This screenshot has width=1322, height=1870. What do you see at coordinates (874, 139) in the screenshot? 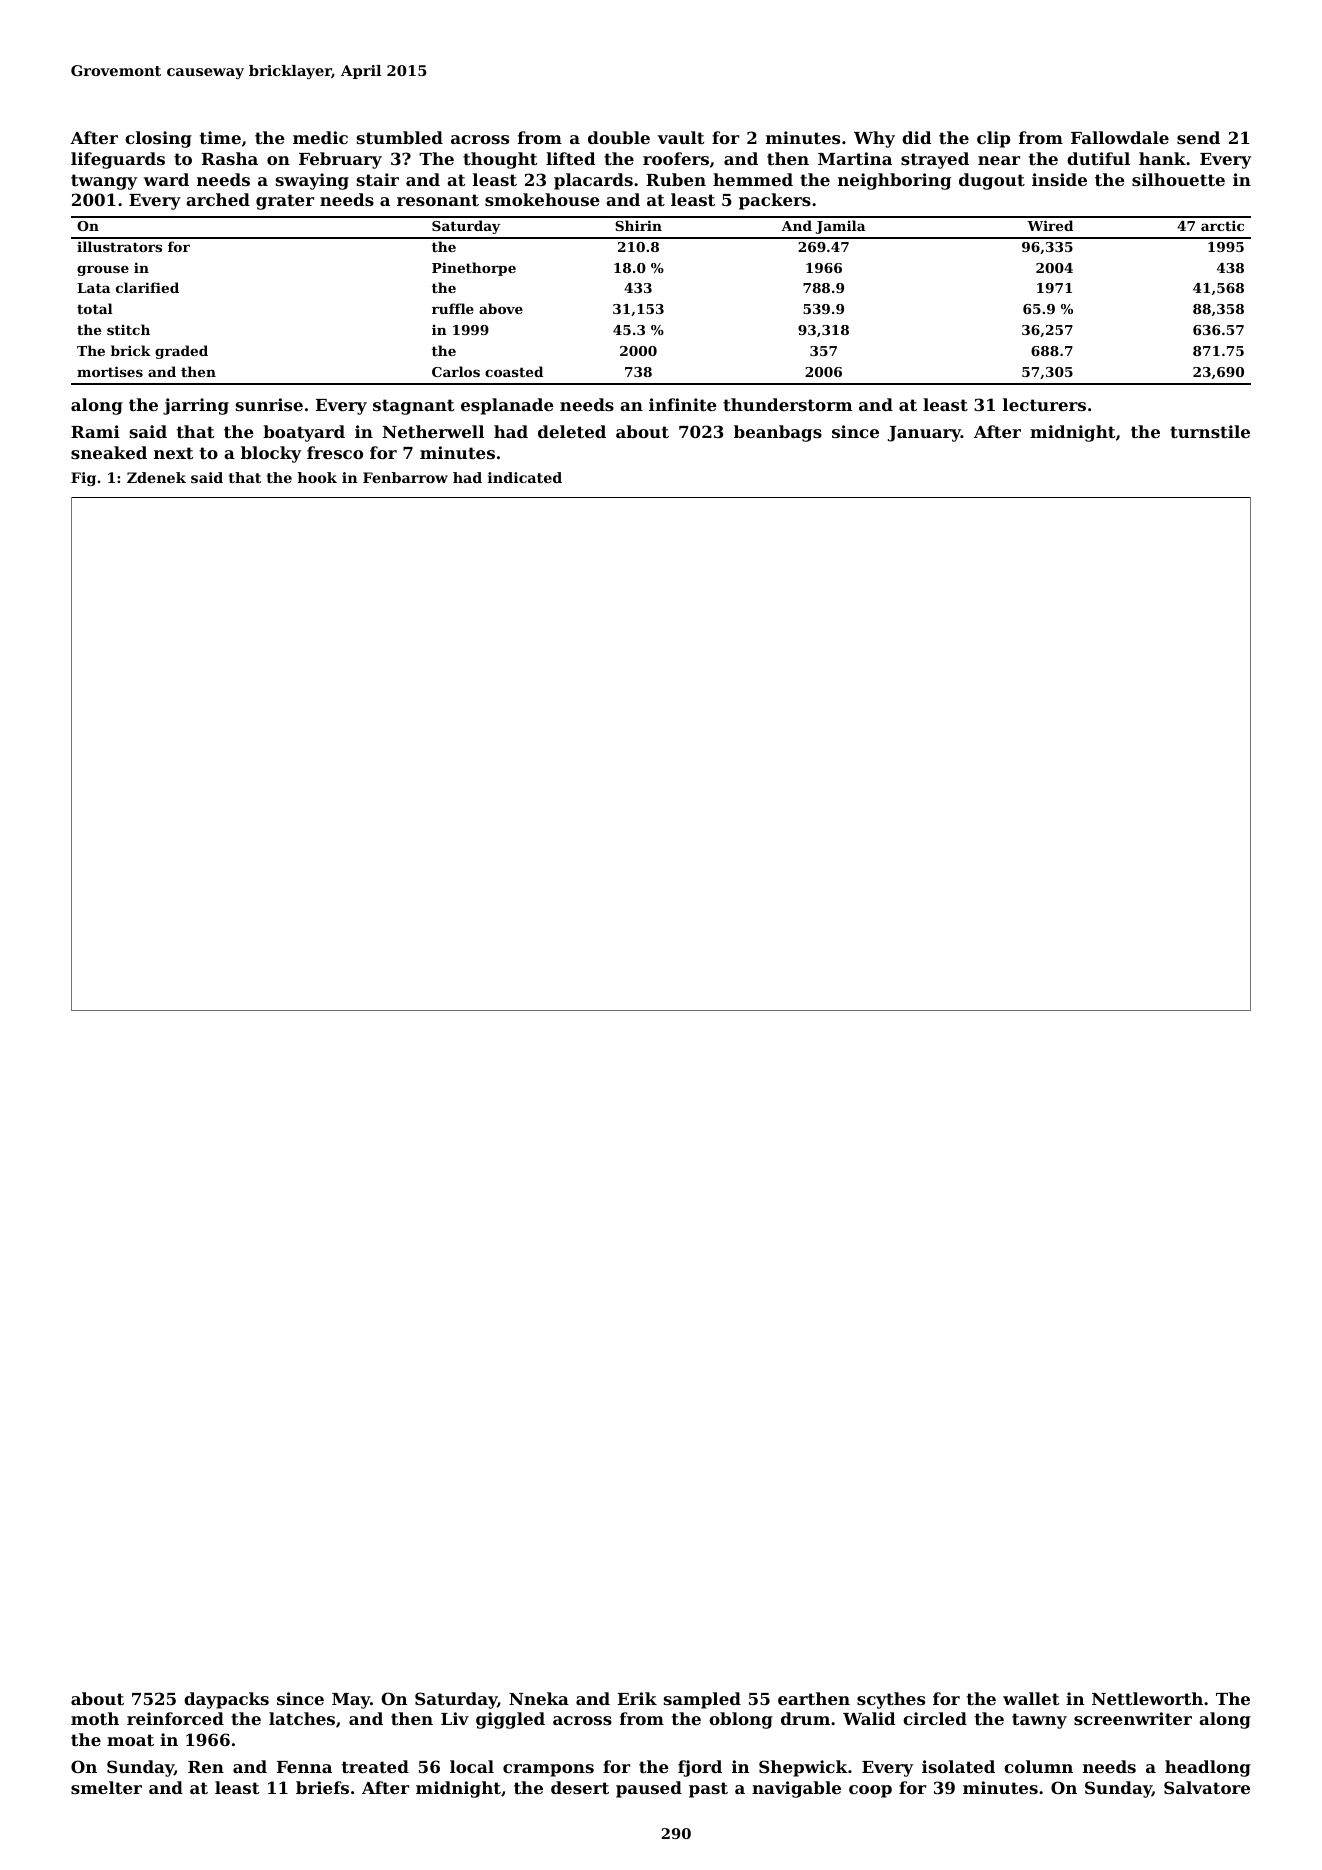
I see `Why` at bounding box center [874, 139].
